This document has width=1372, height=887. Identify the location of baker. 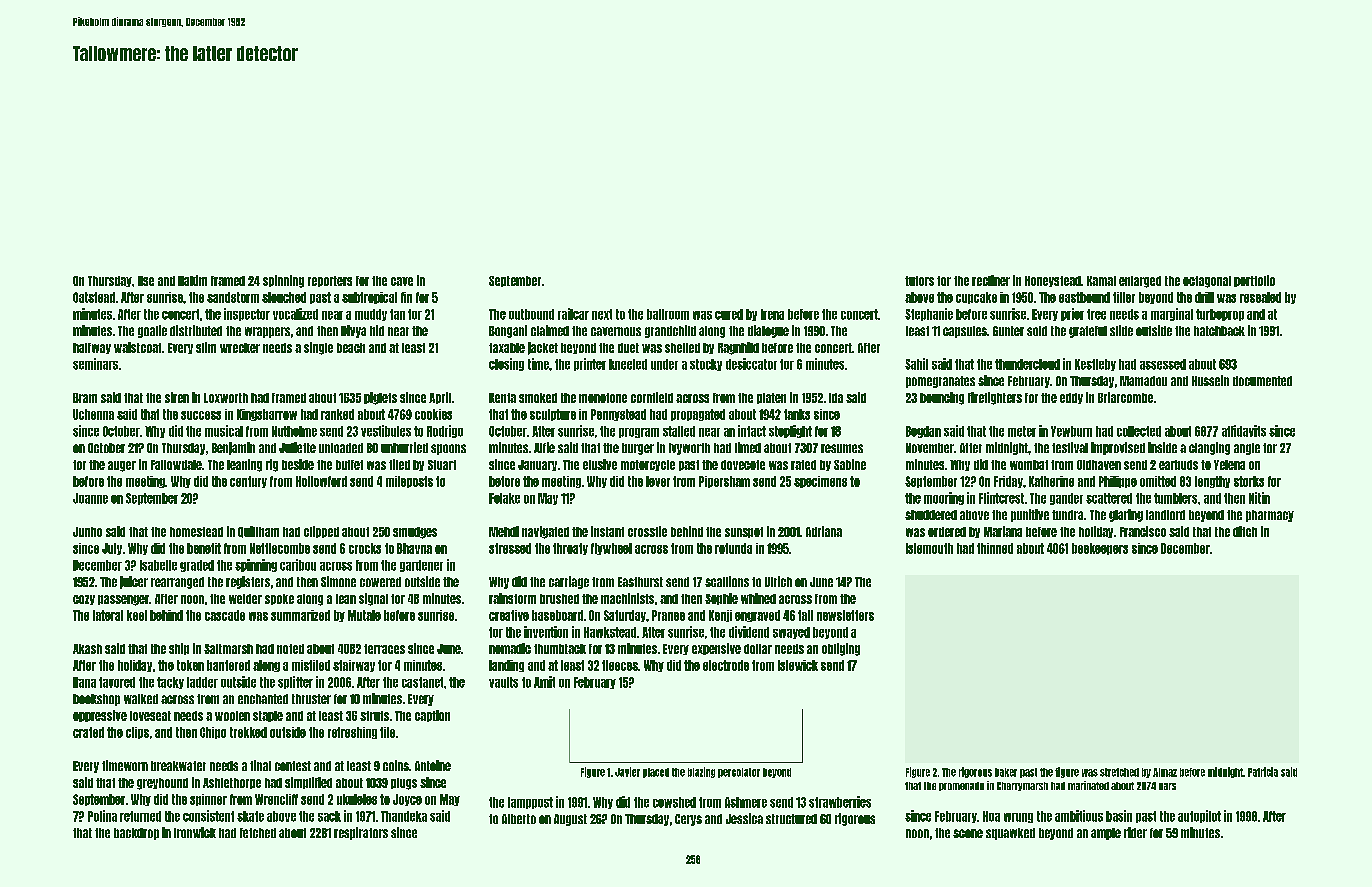
(1006, 772).
